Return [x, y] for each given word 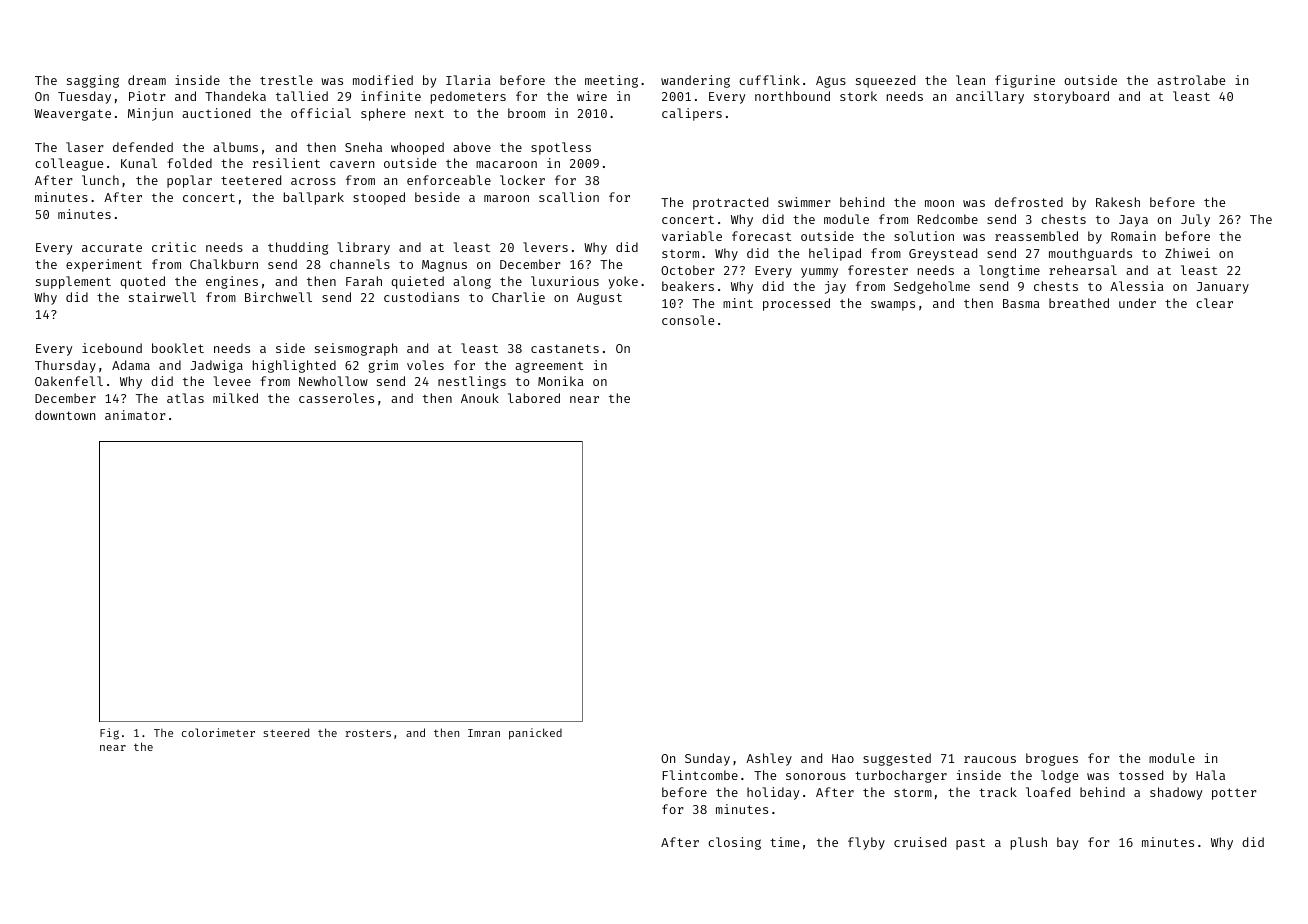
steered [286, 732]
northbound [792, 96]
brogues [1052, 759]
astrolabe [1191, 80]
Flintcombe [700, 775]
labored [534, 398]
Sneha [363, 147]
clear [1214, 303]
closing [734, 843]
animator [135, 415]
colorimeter [218, 732]
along [472, 282]
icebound [112, 348]
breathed [1079, 303]
